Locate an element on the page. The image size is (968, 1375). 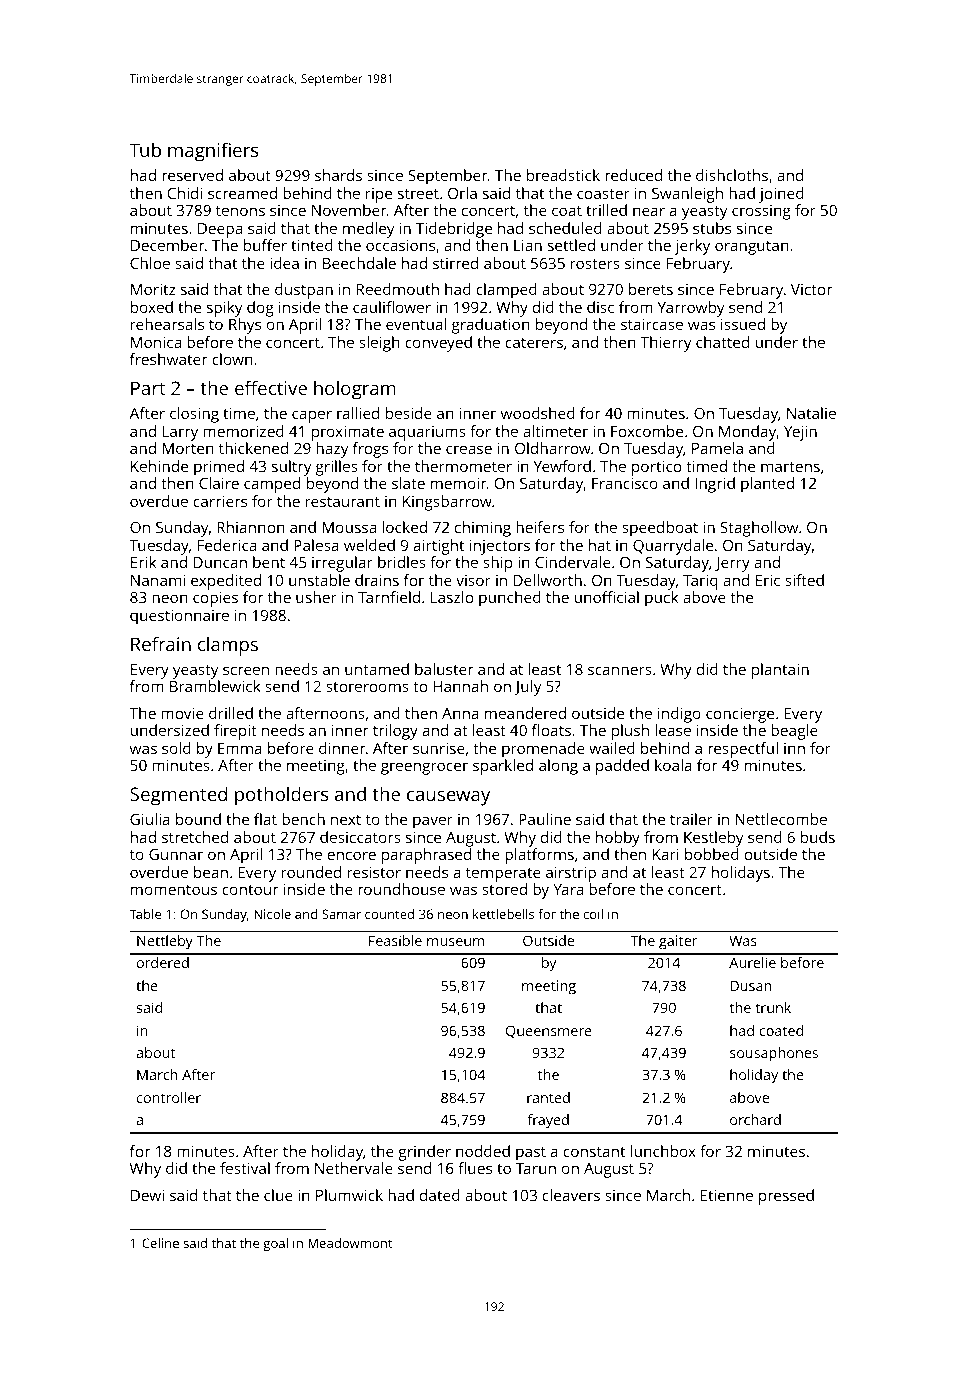
Meadowmont is located at coordinates (350, 1243).
